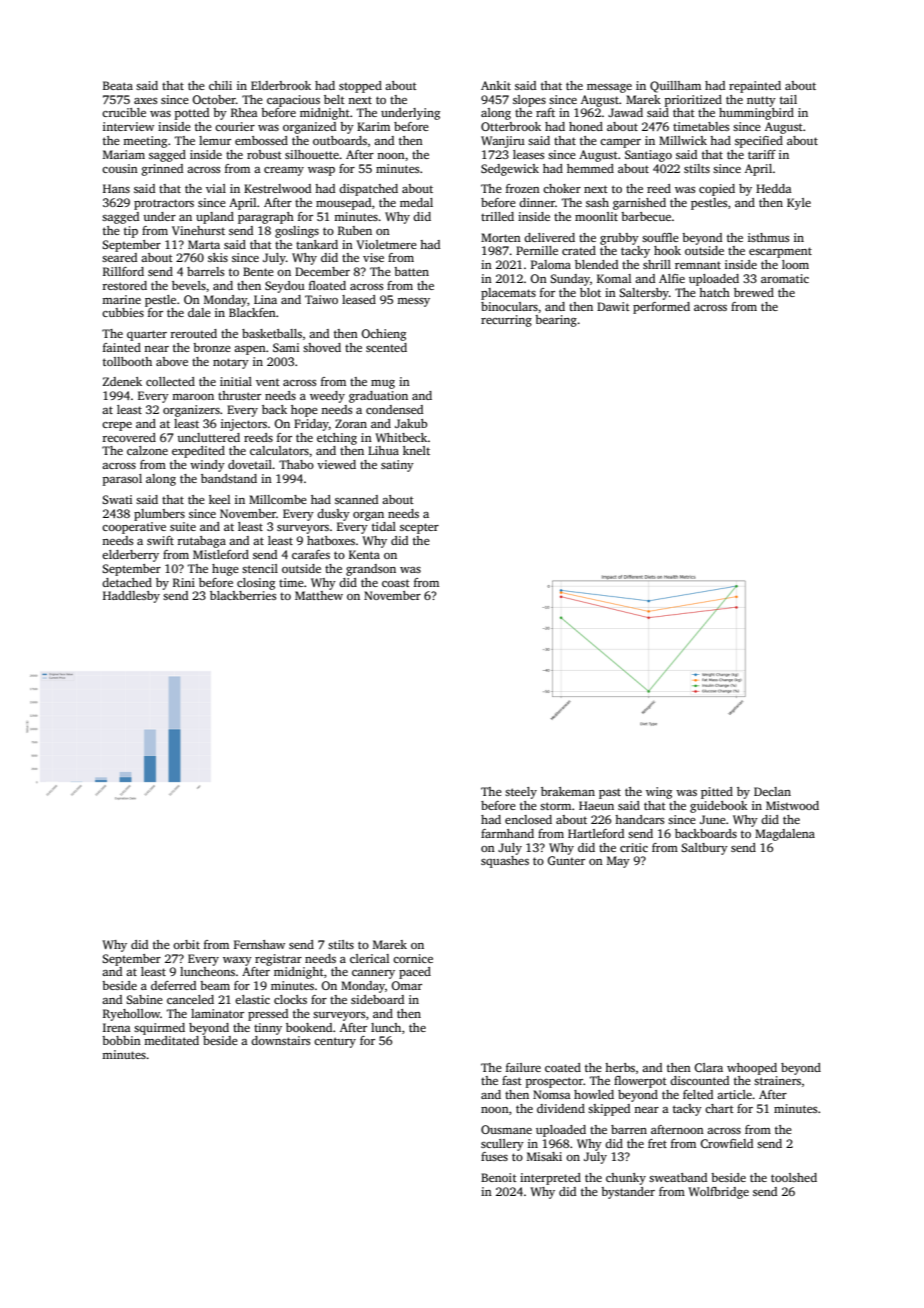 This image has width=924, height=1308. What do you see at coordinates (772, 791) in the image?
I see `Declan` at bounding box center [772, 791].
